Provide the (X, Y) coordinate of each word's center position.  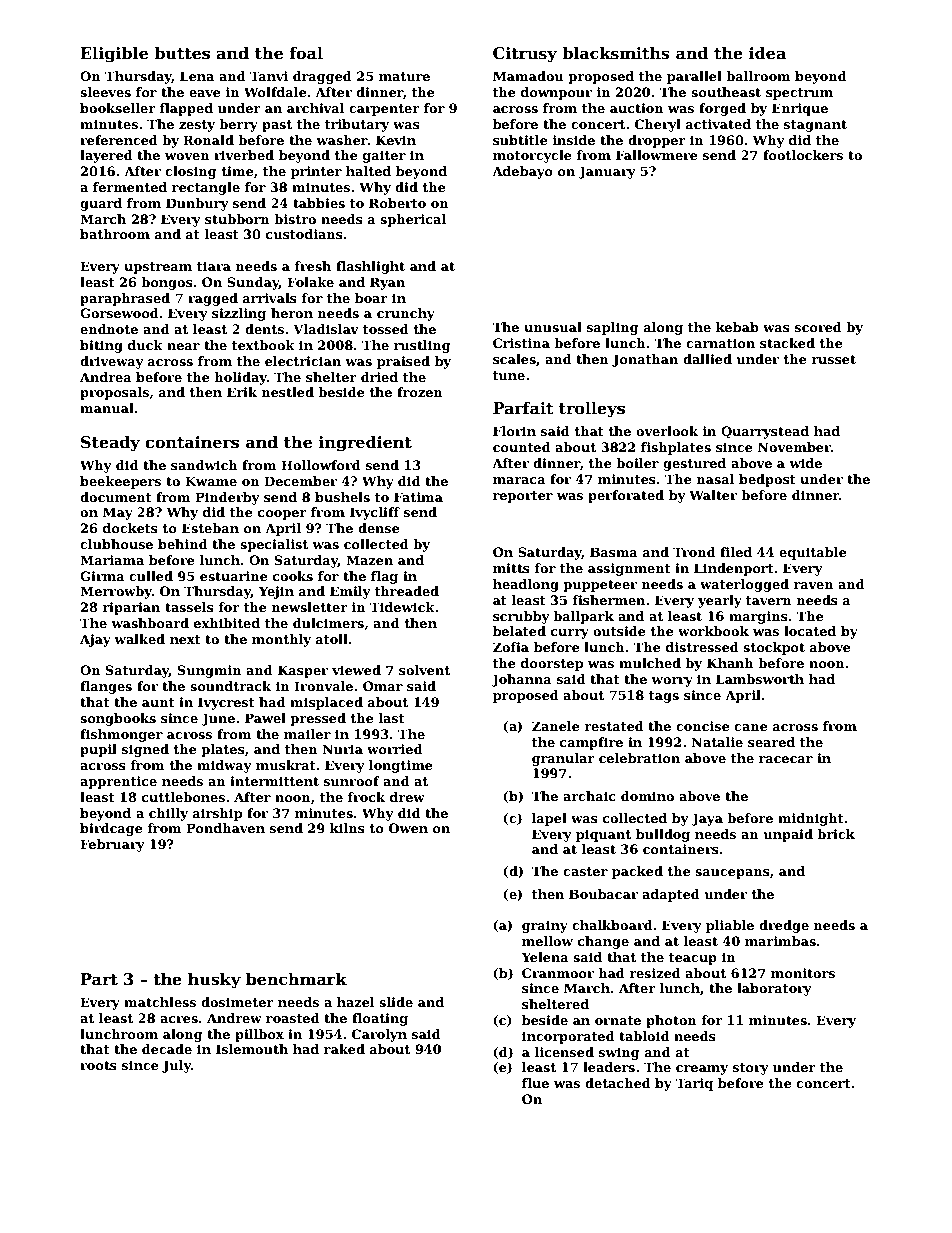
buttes (182, 53)
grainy (545, 926)
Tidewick (402, 607)
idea (767, 53)
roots (98, 1065)
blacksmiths (616, 53)
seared (771, 742)
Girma (102, 576)
